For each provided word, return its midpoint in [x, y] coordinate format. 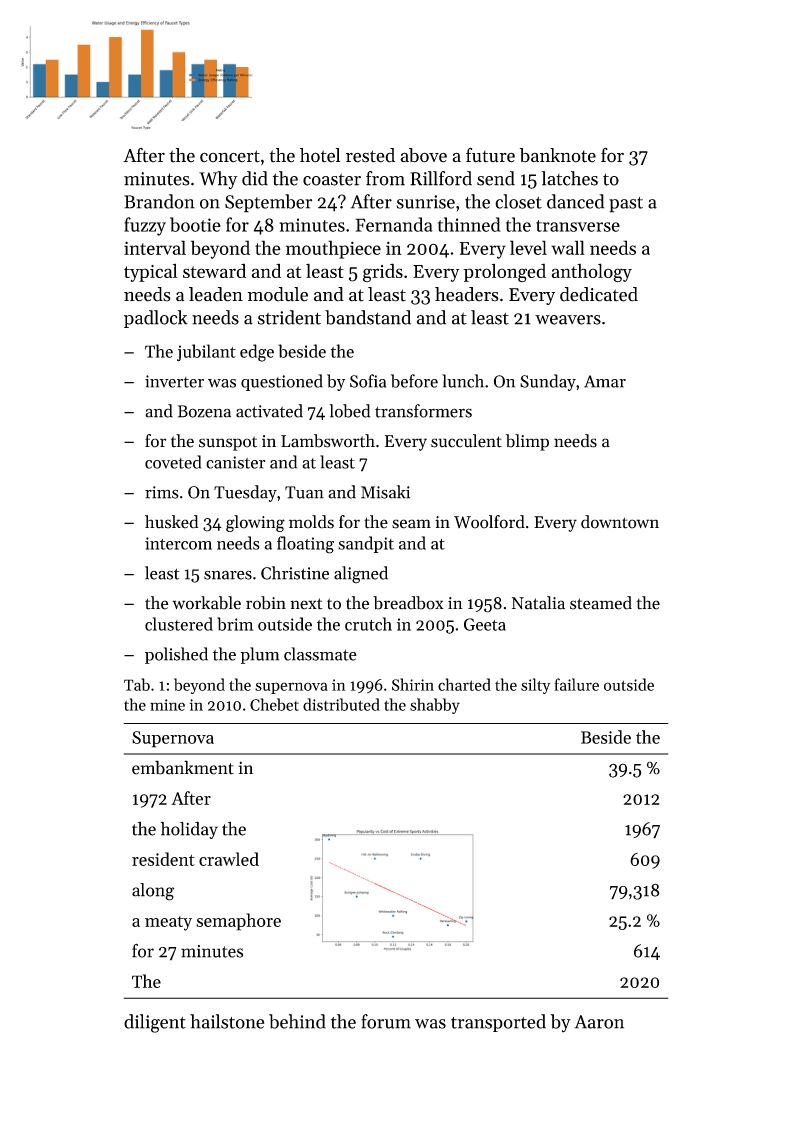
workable [206, 603]
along [153, 892]
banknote [558, 155]
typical [151, 273]
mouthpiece [333, 249]
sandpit [366, 544]
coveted [173, 462]
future [490, 155]
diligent [155, 1023]
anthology [591, 273]
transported [498, 1023]
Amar [605, 381]
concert [230, 156]
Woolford [489, 522]
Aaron [599, 1022]
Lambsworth [328, 441]
